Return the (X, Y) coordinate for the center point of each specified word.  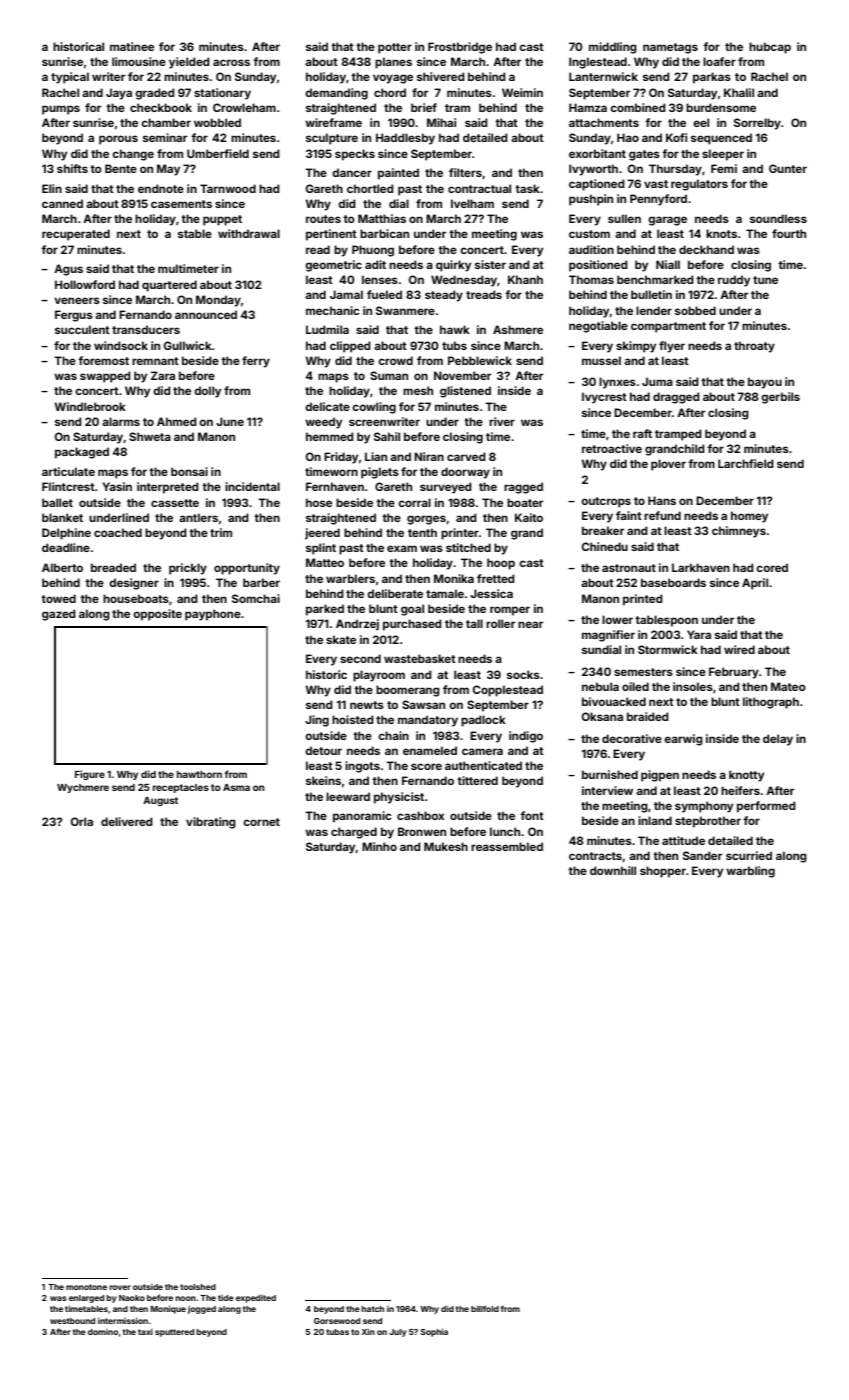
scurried (749, 855)
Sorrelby (757, 124)
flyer (672, 347)
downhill (613, 870)
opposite (157, 615)
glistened (465, 392)
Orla (82, 821)
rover (120, 1287)
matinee (132, 46)
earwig (683, 740)
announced (206, 314)
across (231, 62)
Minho (379, 846)
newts (367, 705)
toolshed (198, 1287)
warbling (750, 872)
